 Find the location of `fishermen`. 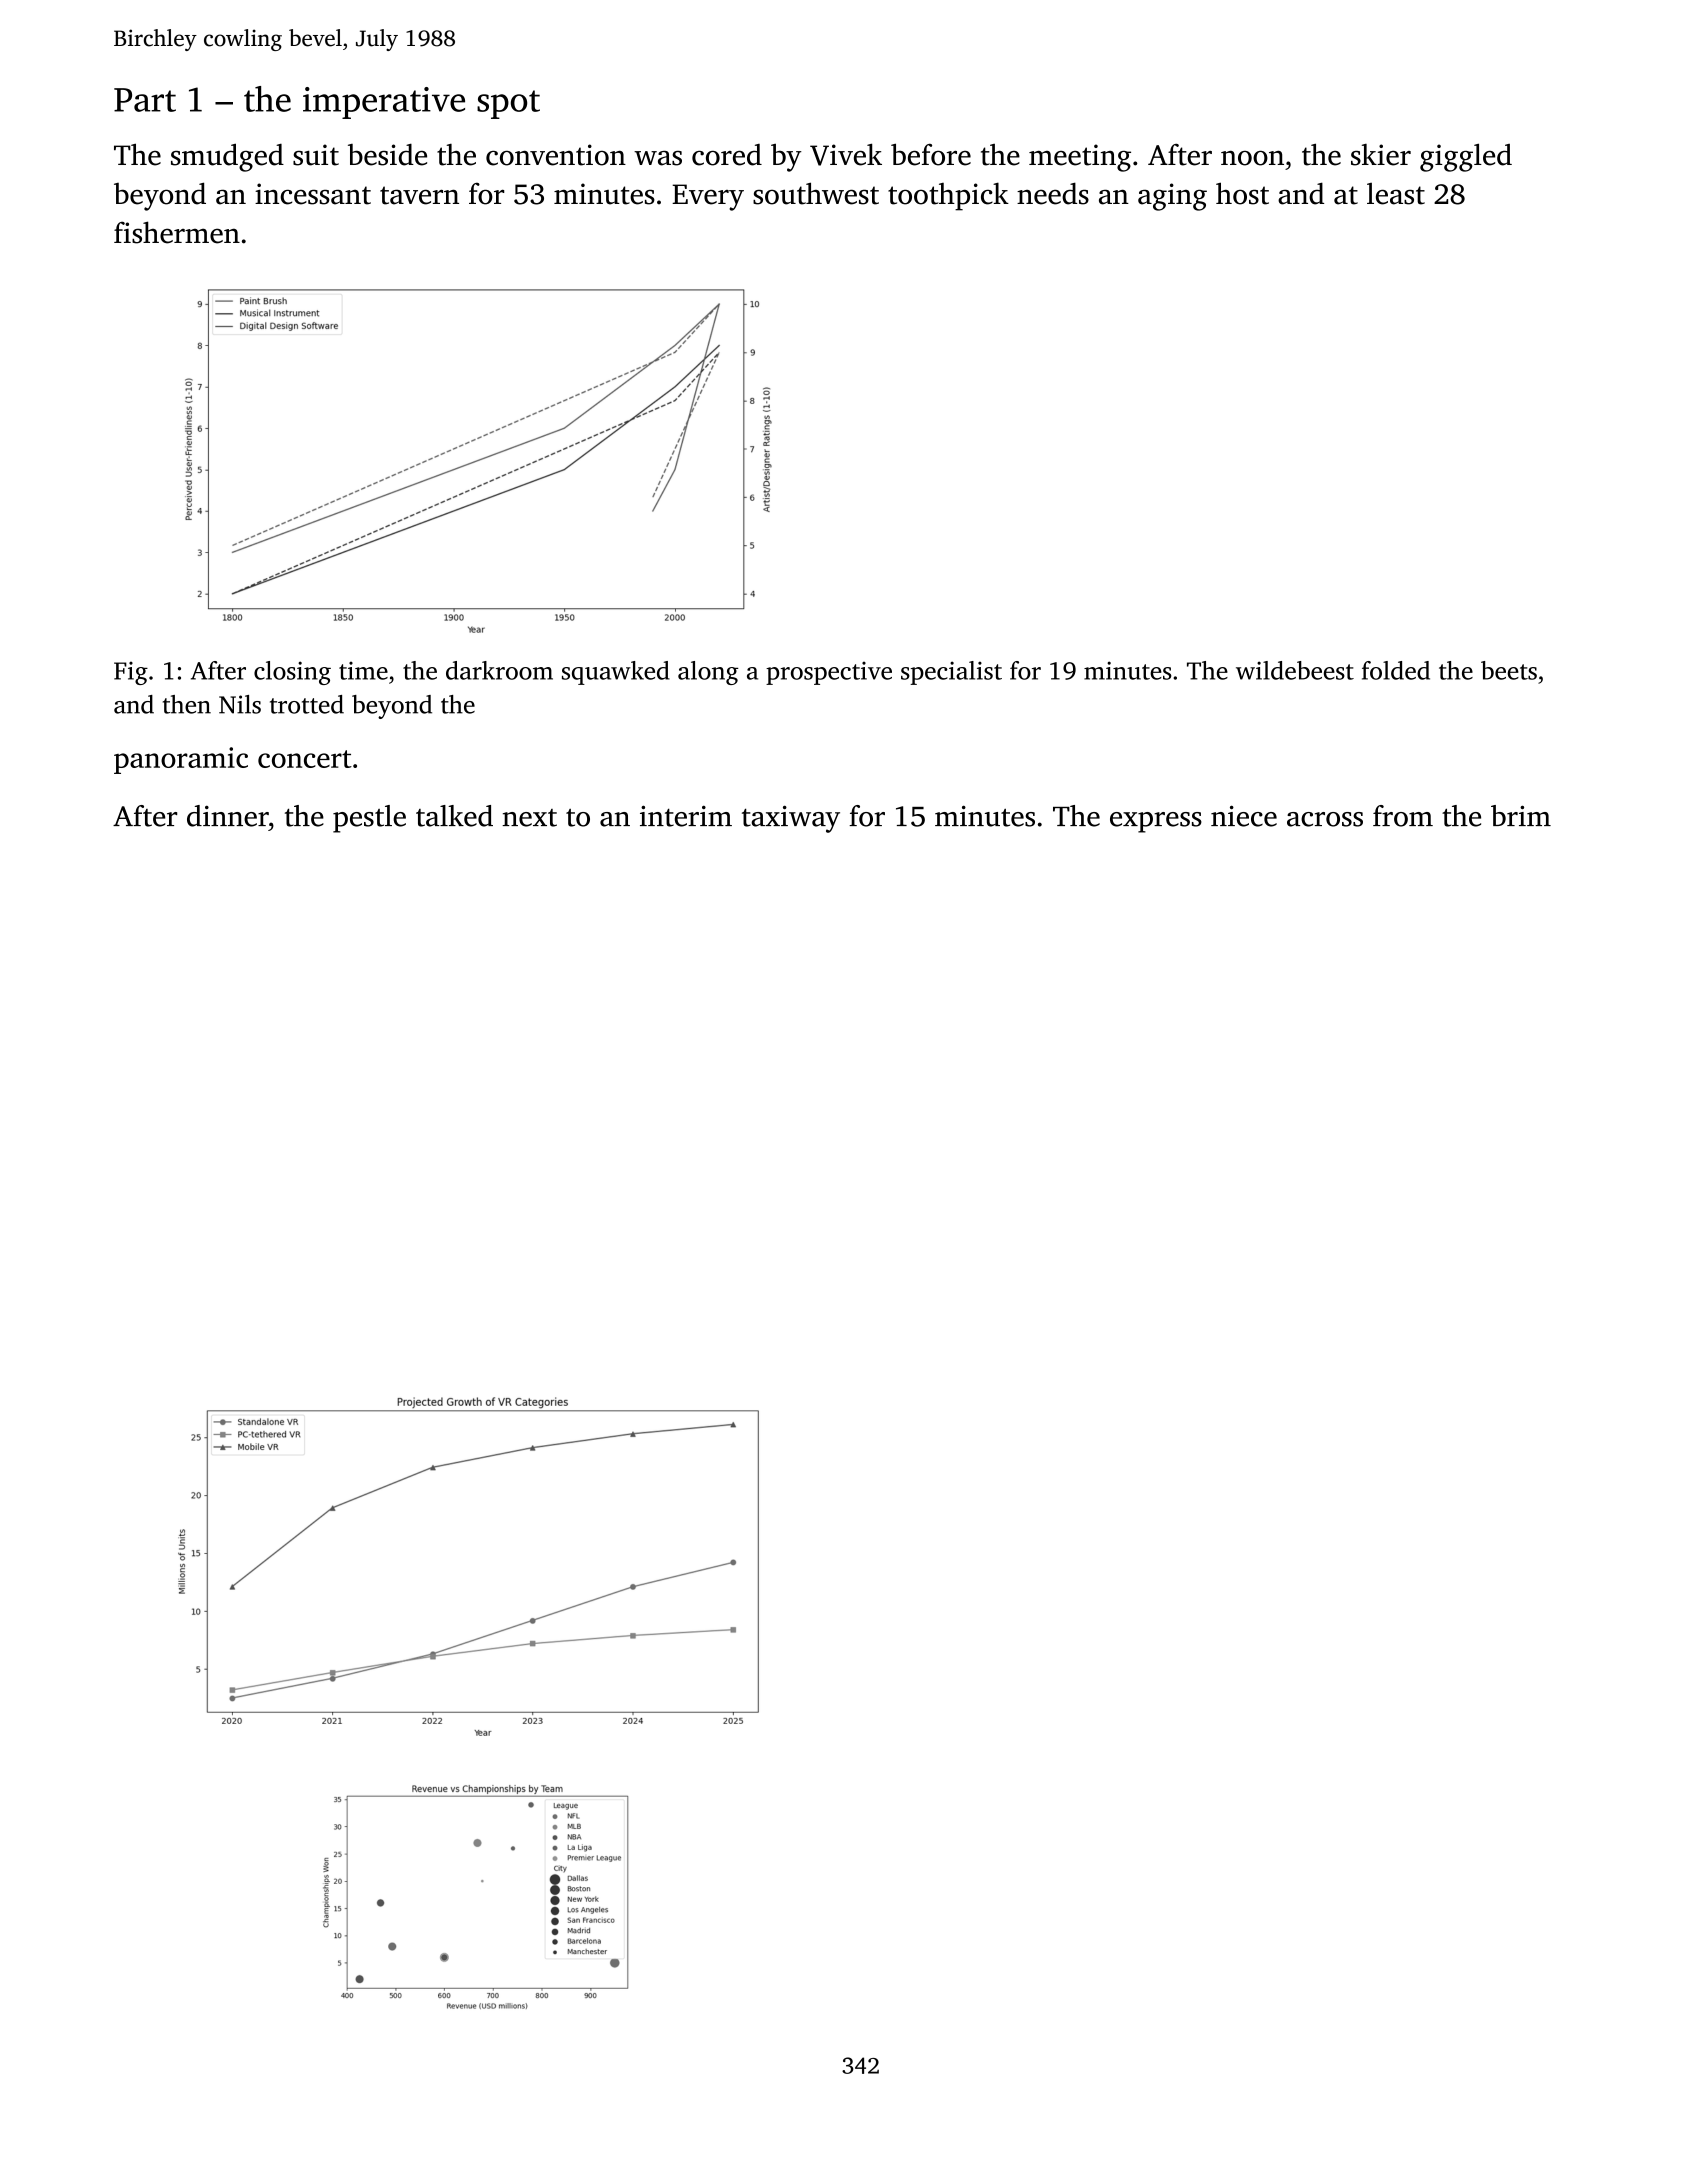

fishermen is located at coordinates (177, 232).
